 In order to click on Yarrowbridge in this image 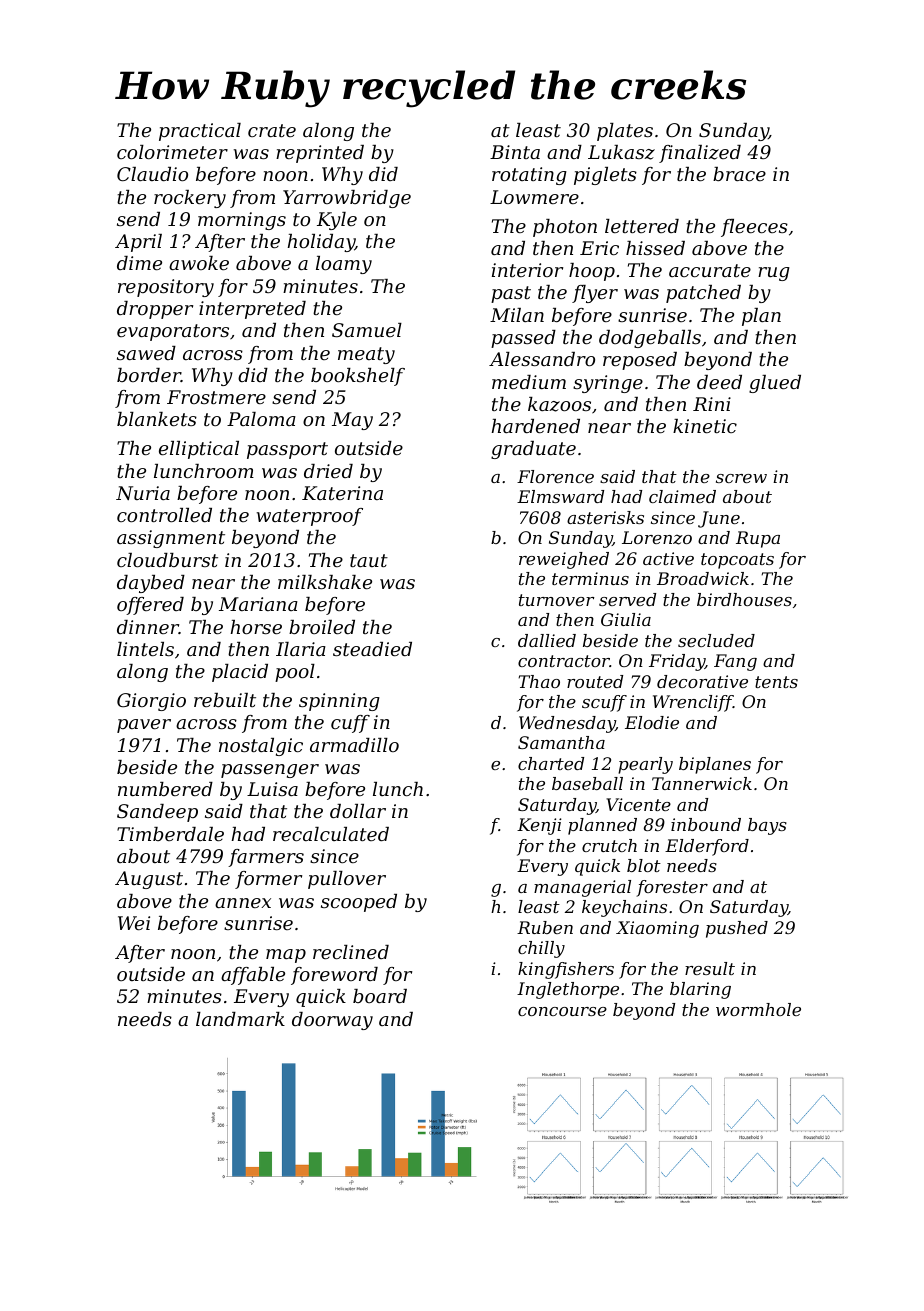, I will do `click(347, 199)`.
